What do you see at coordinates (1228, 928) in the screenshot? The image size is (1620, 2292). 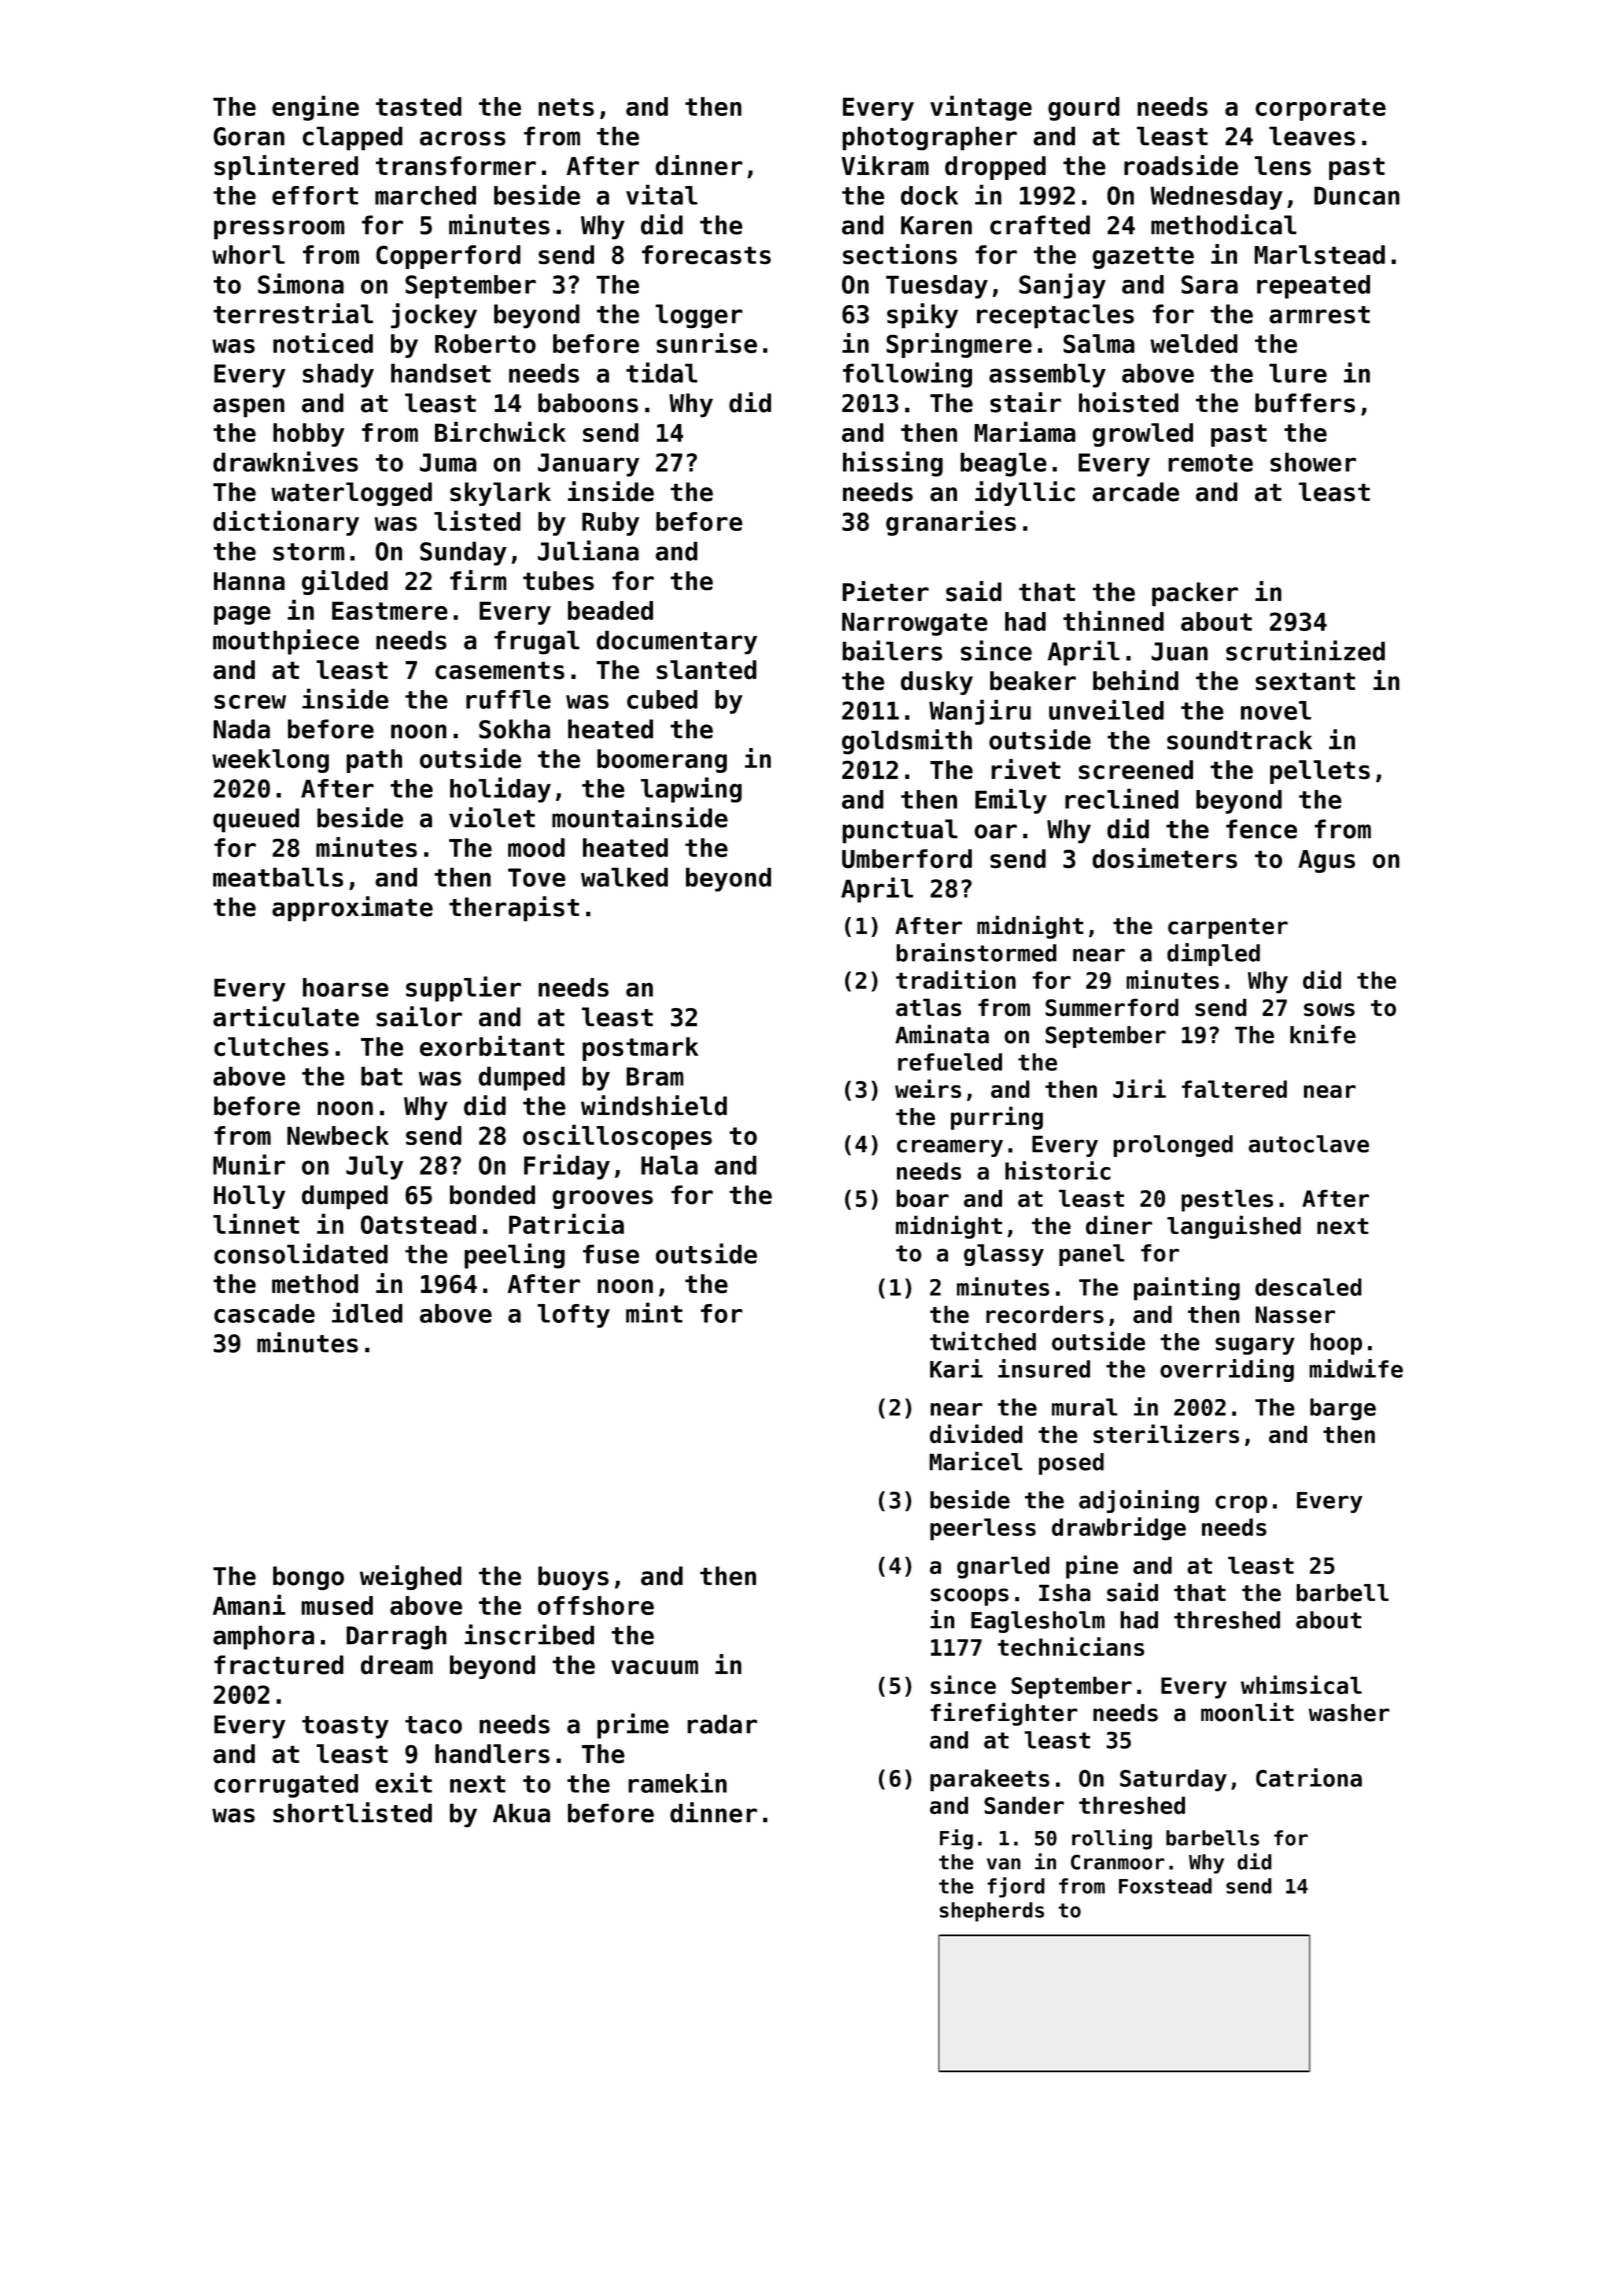 I see `carpenter` at bounding box center [1228, 928].
